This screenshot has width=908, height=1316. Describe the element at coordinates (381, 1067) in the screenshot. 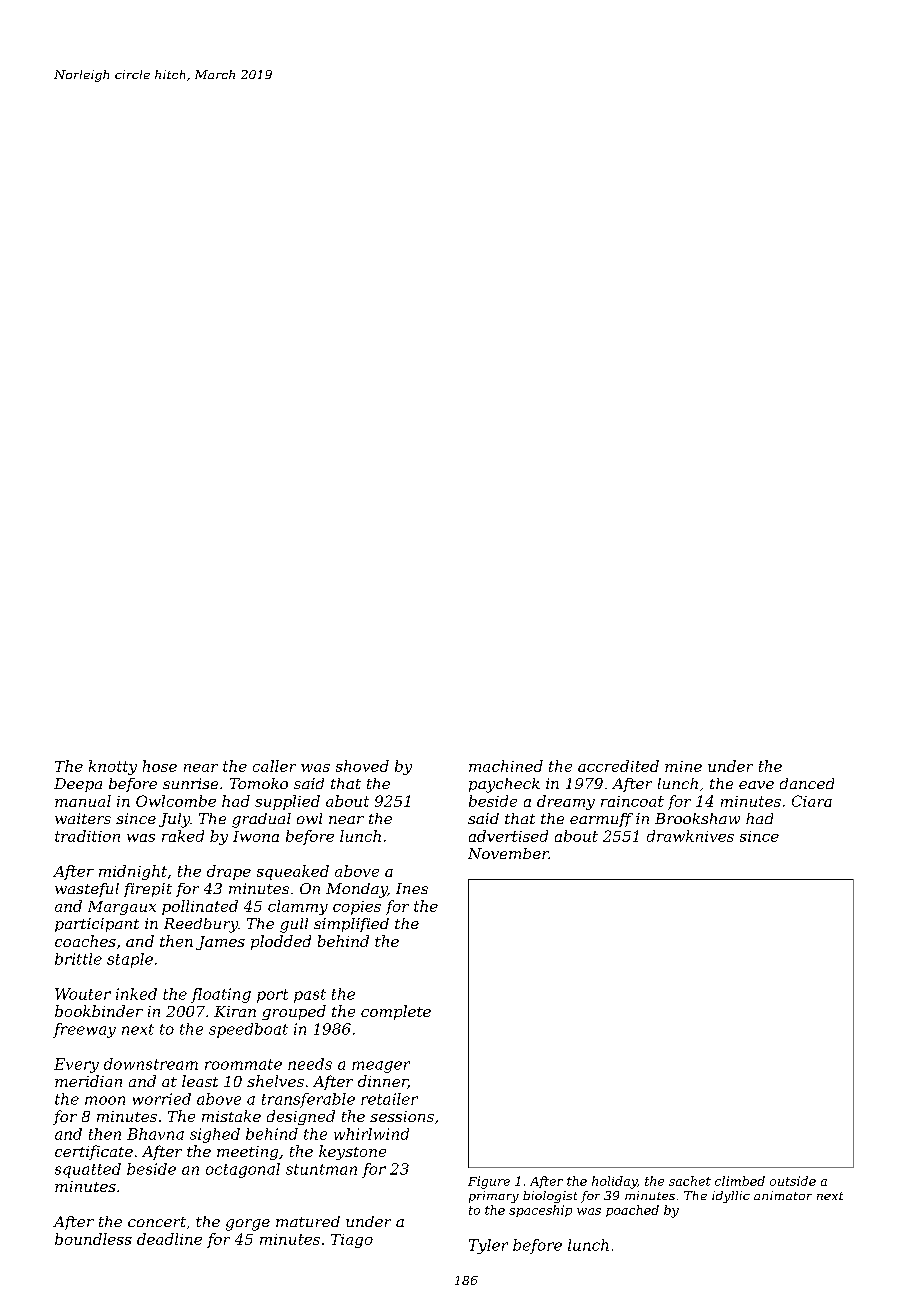

I see `meager` at that location.
